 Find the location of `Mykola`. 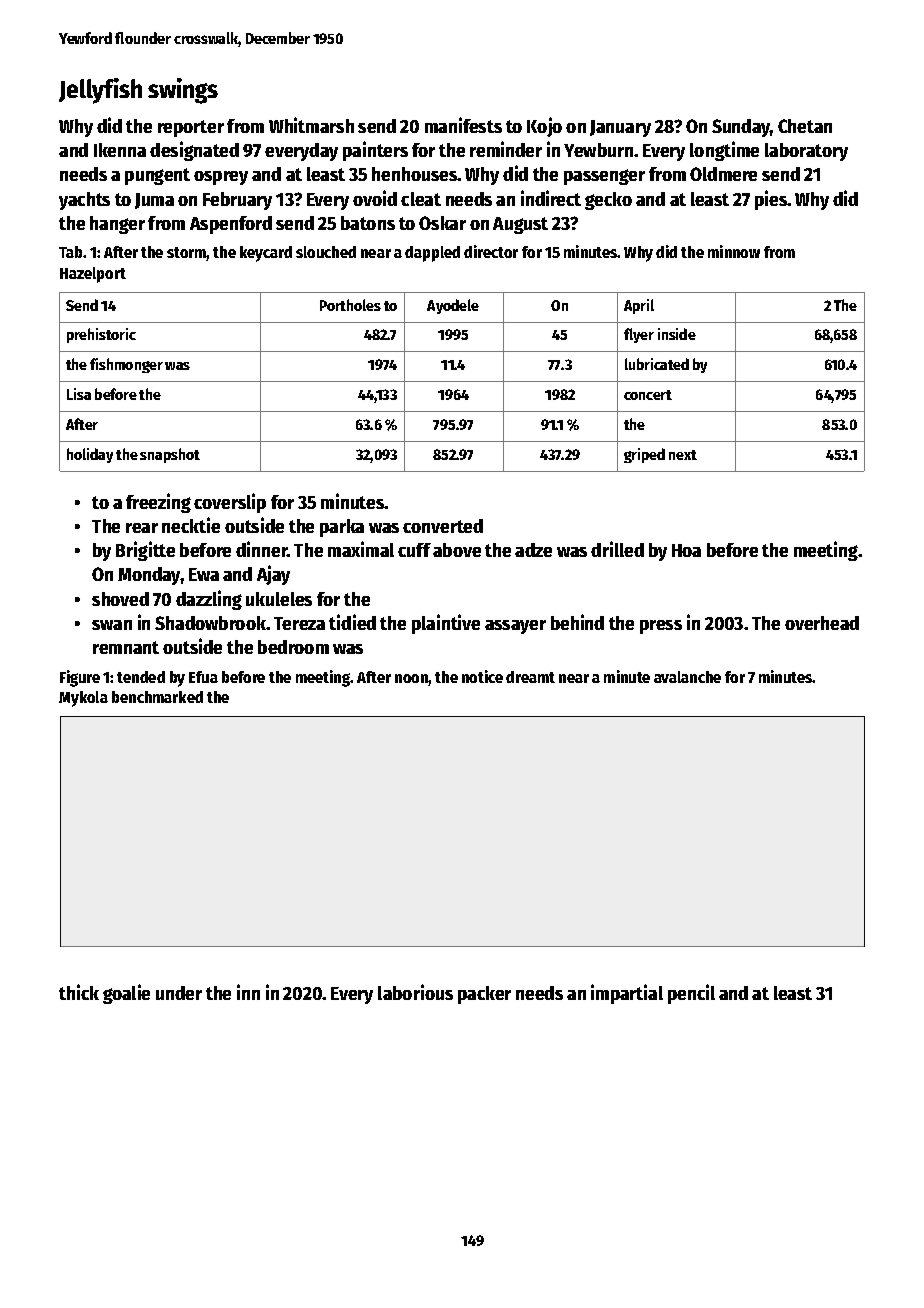

Mykola is located at coordinates (83, 699).
